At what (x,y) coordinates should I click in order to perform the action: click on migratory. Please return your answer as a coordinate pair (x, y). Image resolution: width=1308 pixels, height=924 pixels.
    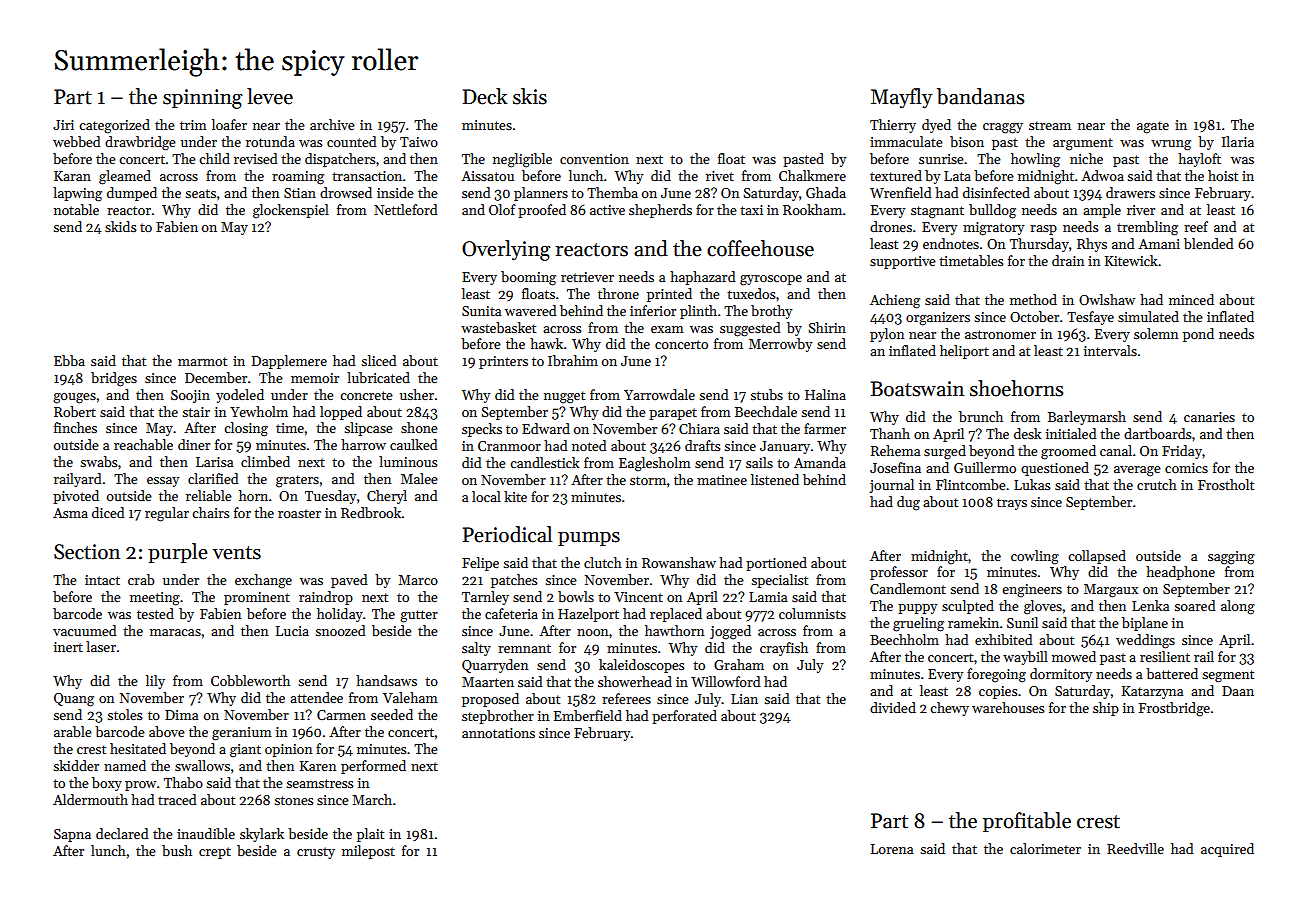
    Looking at the image, I should click on (994, 229).
